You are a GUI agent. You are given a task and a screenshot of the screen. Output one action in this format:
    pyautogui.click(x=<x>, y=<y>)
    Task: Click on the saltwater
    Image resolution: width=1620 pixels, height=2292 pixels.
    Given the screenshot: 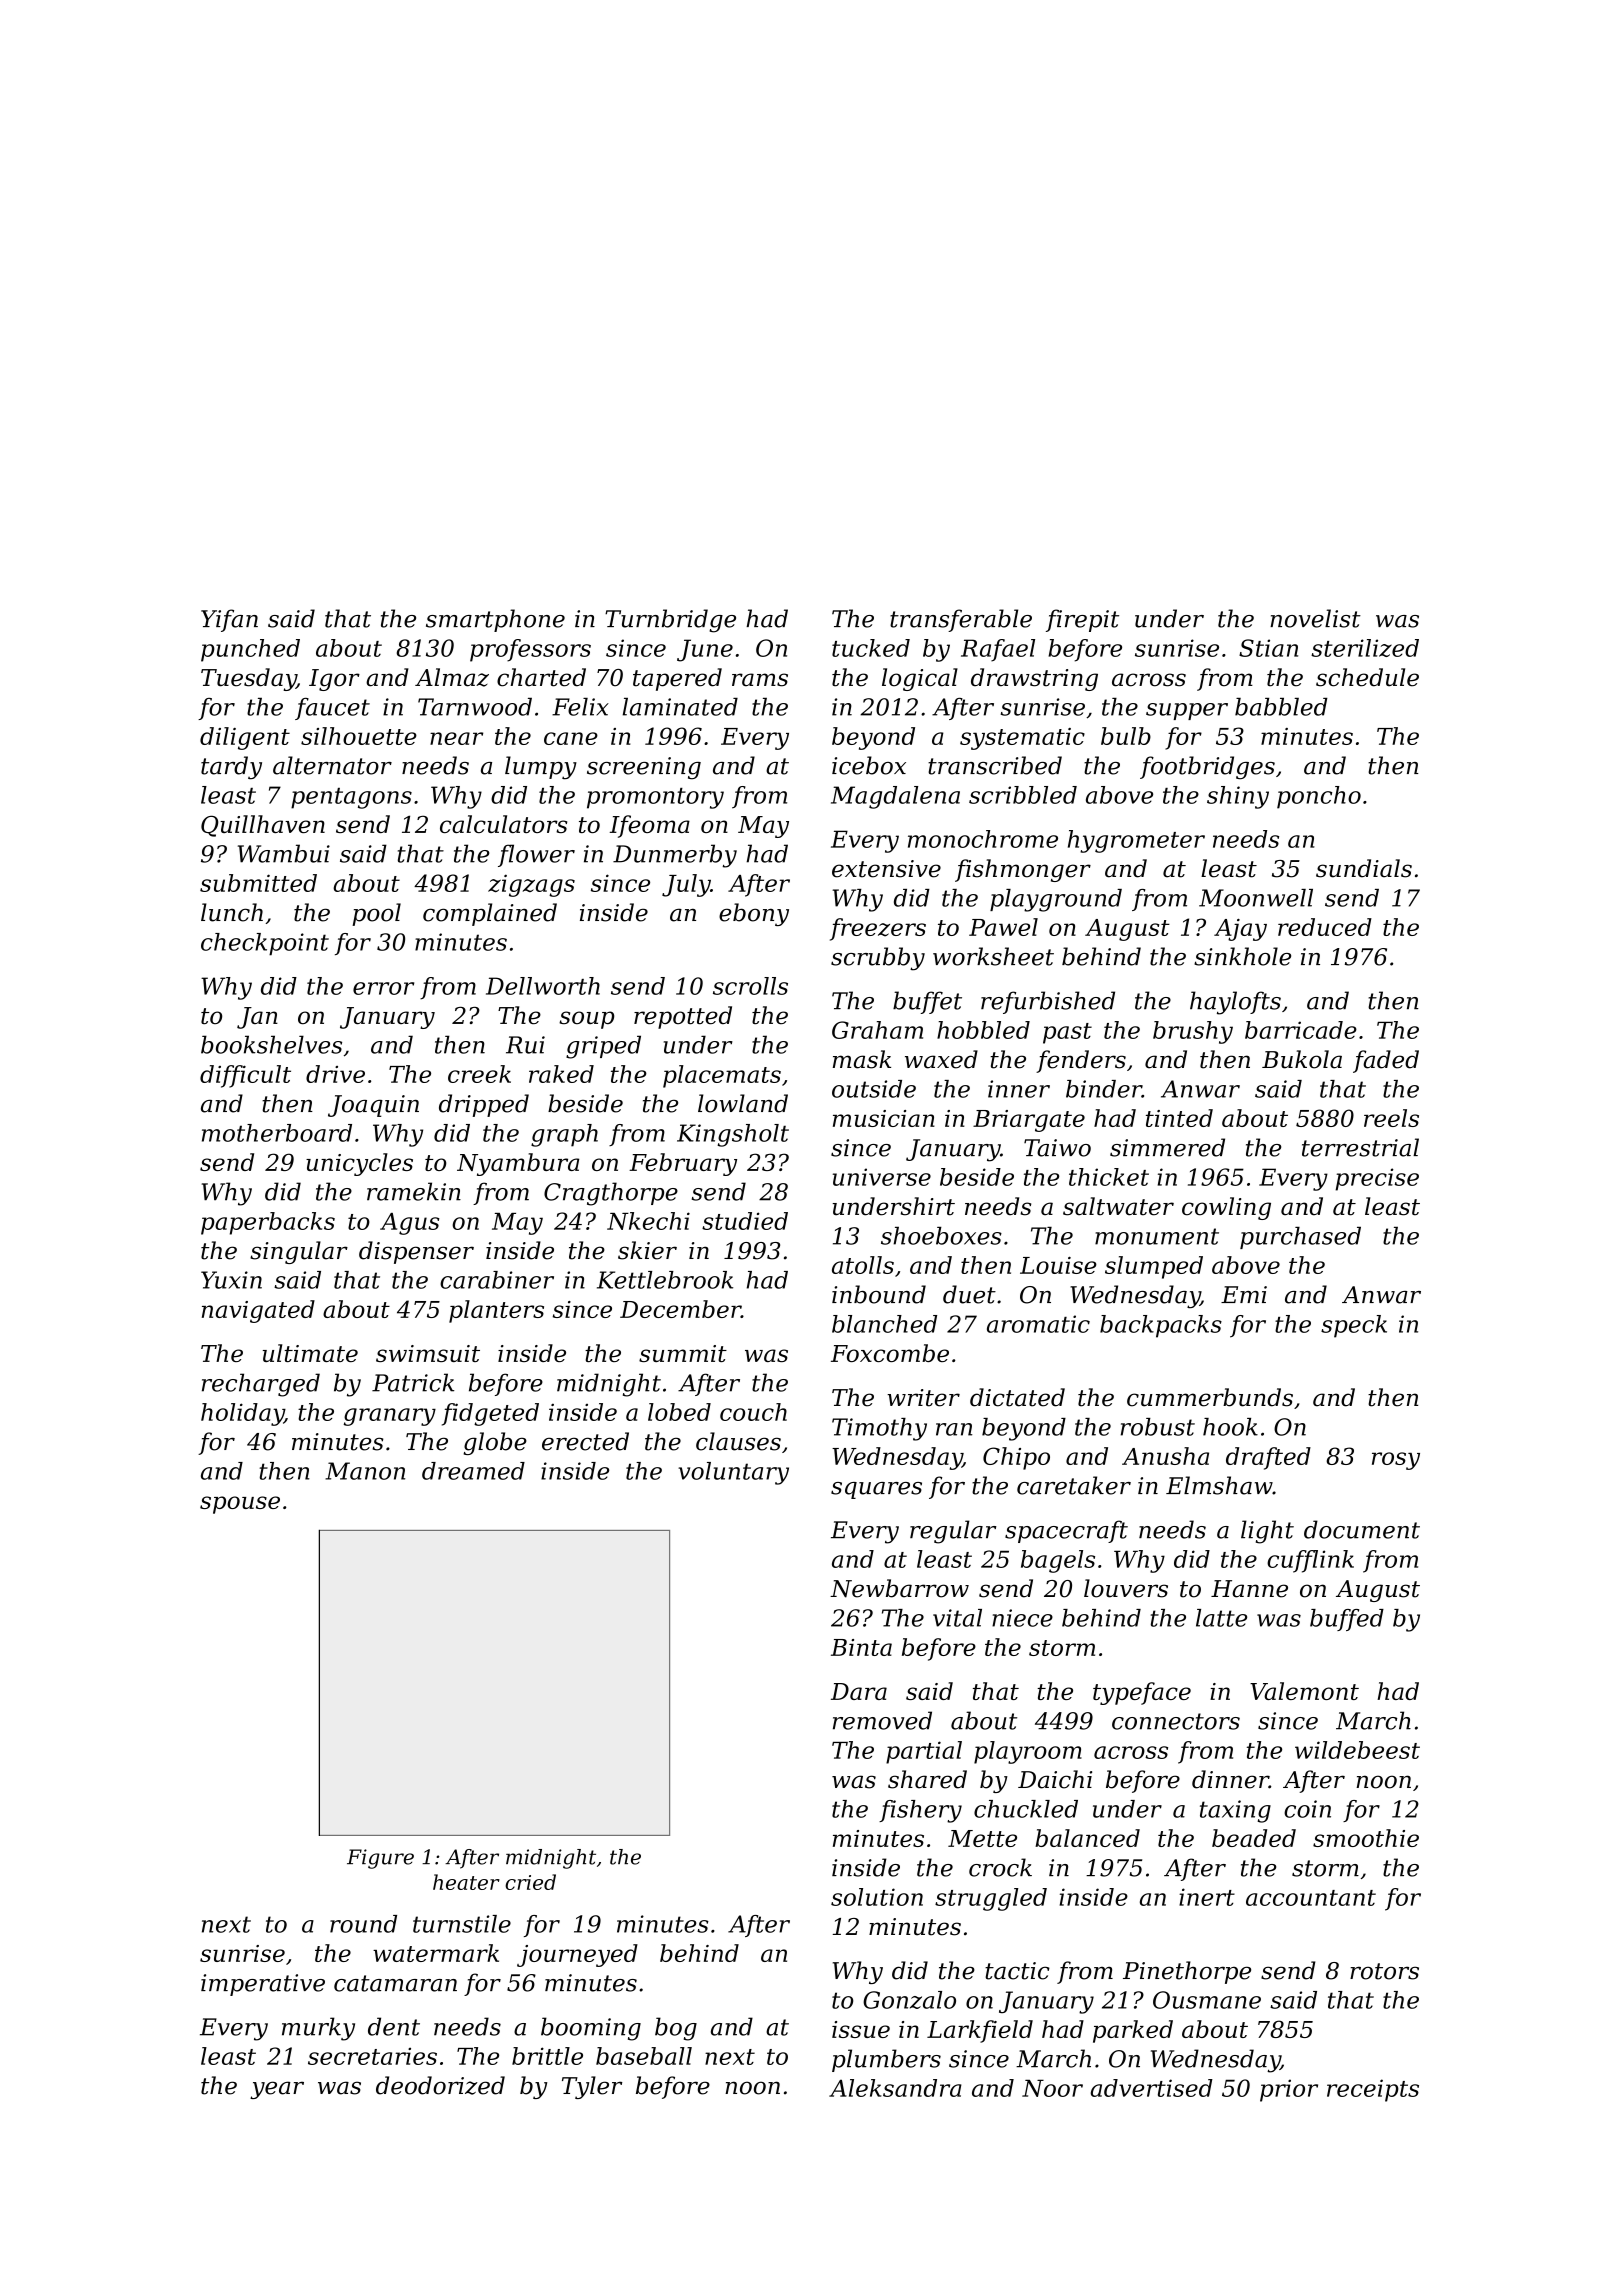 What is the action you would take?
    pyautogui.click(x=1118, y=1206)
